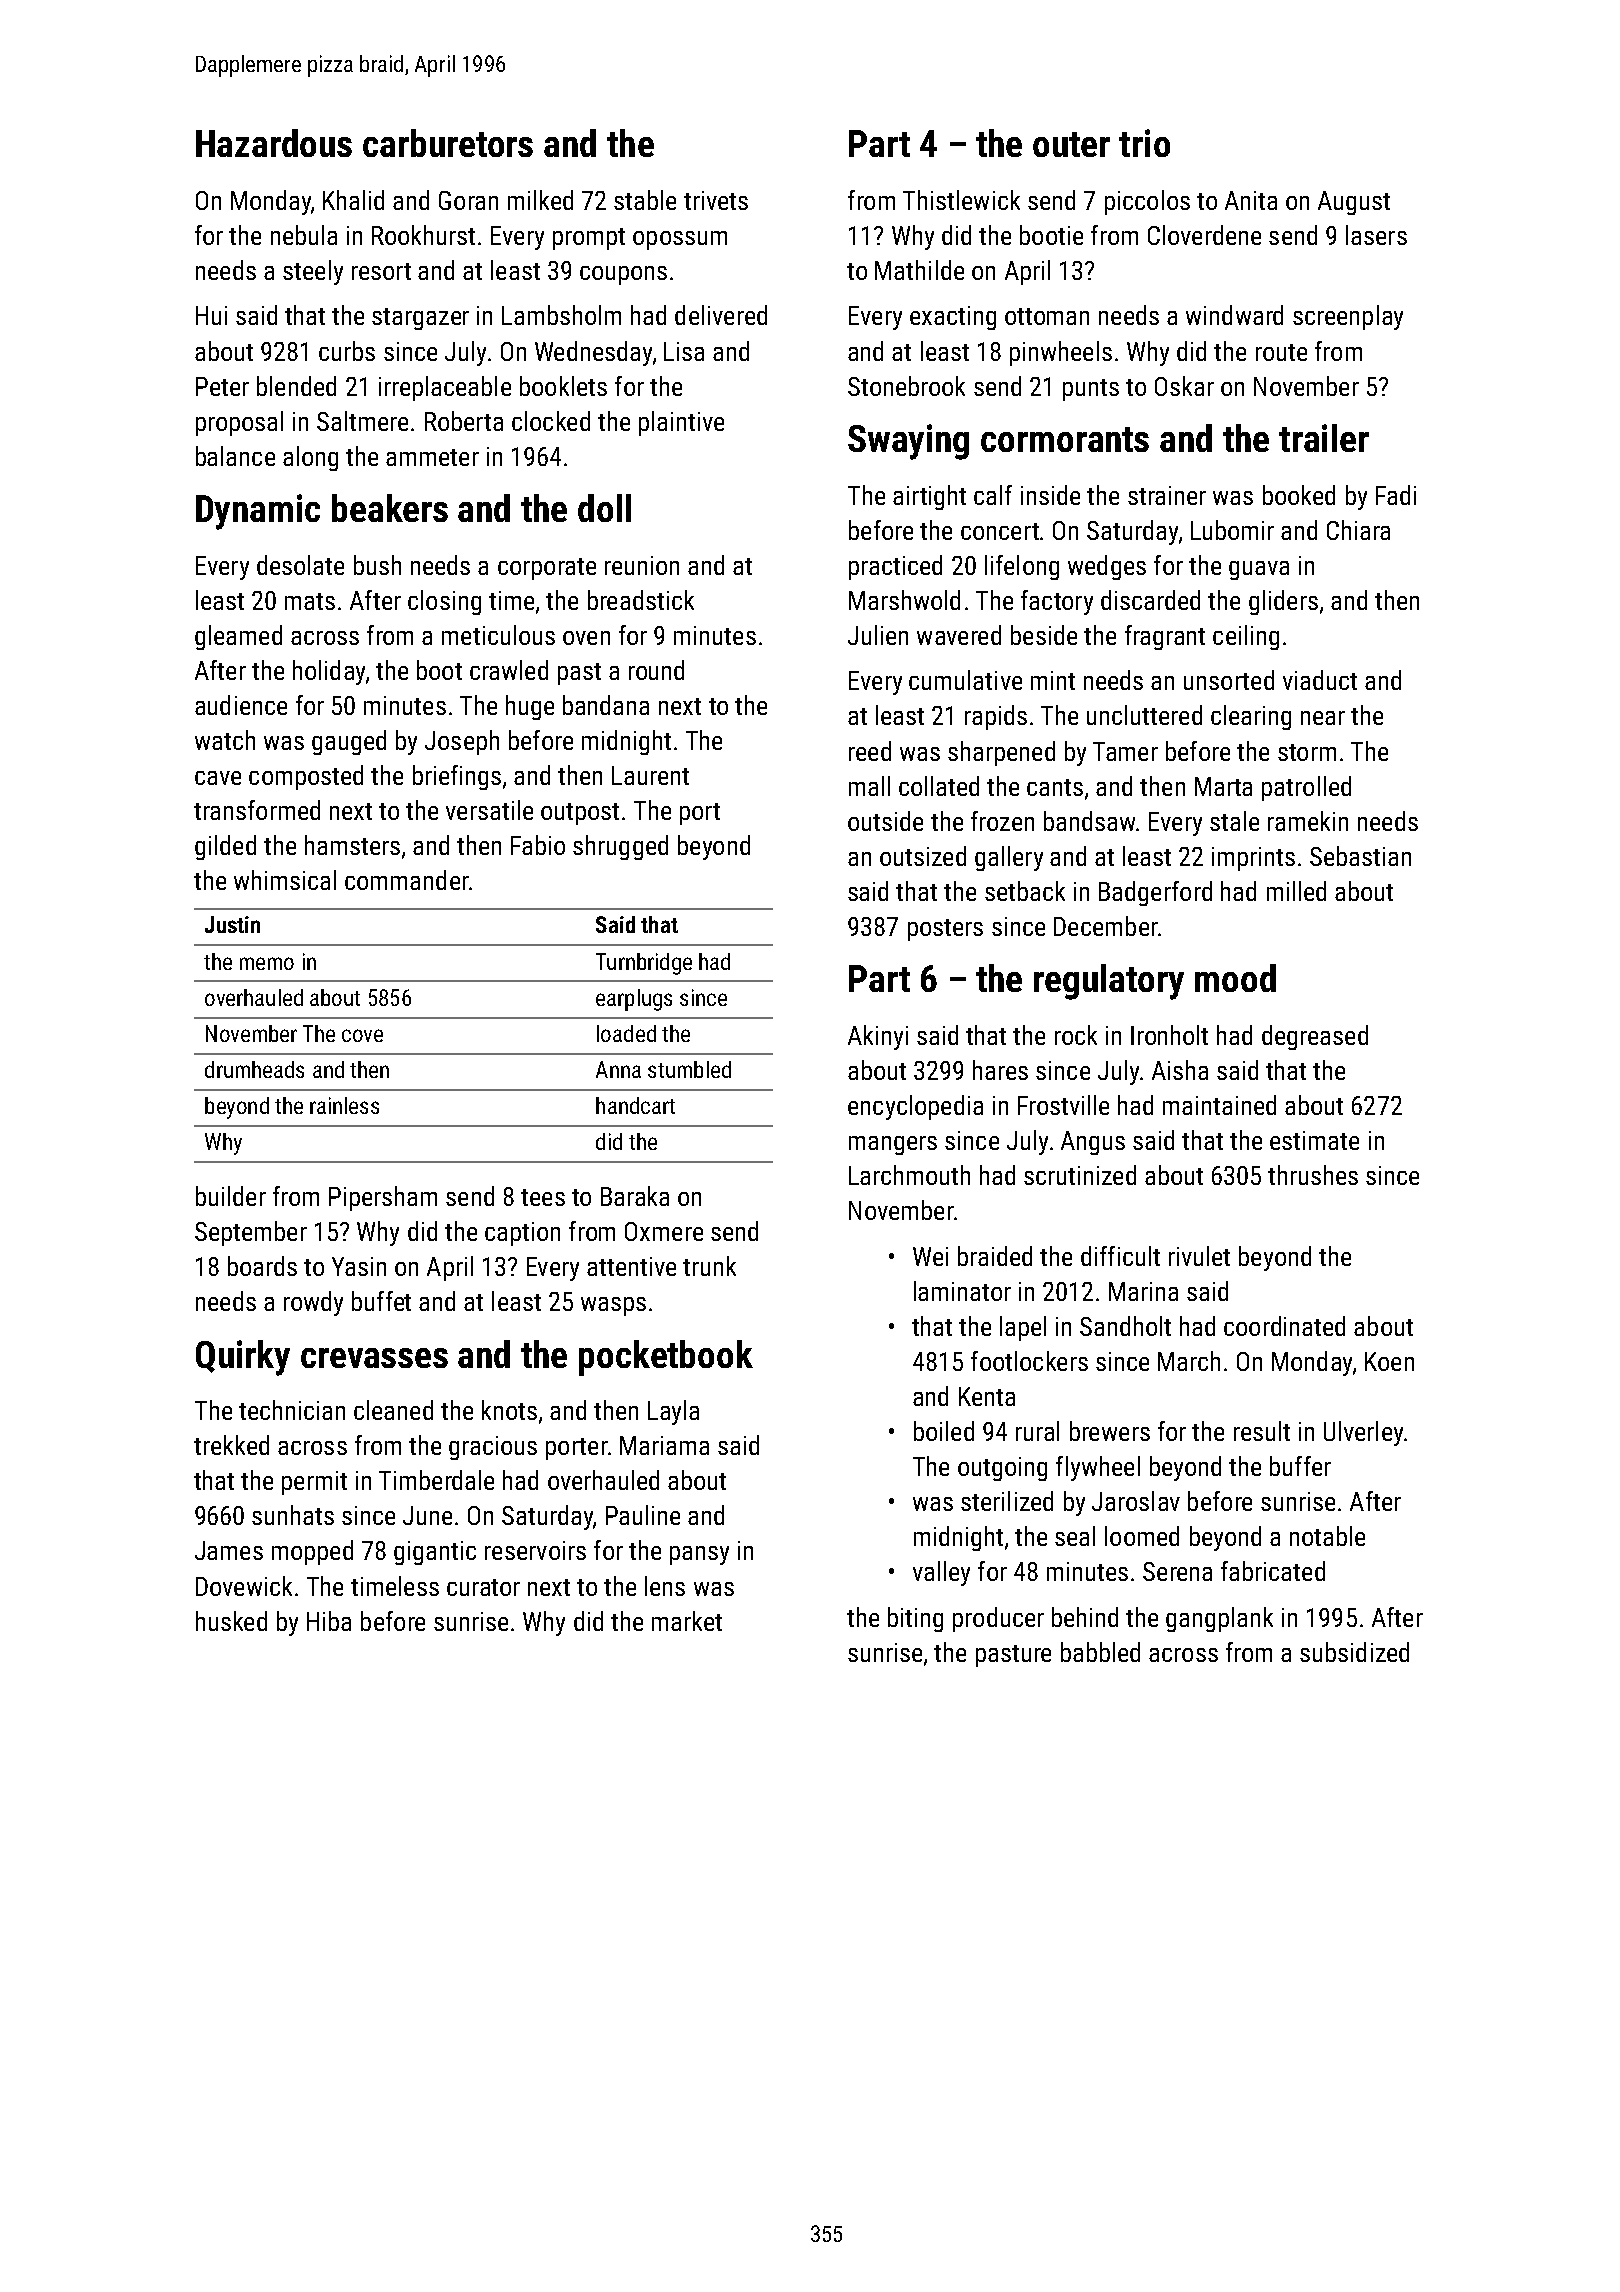 This screenshot has height=2292, width=1620. Describe the element at coordinates (462, 742) in the screenshot. I see `Joseph` at that location.
